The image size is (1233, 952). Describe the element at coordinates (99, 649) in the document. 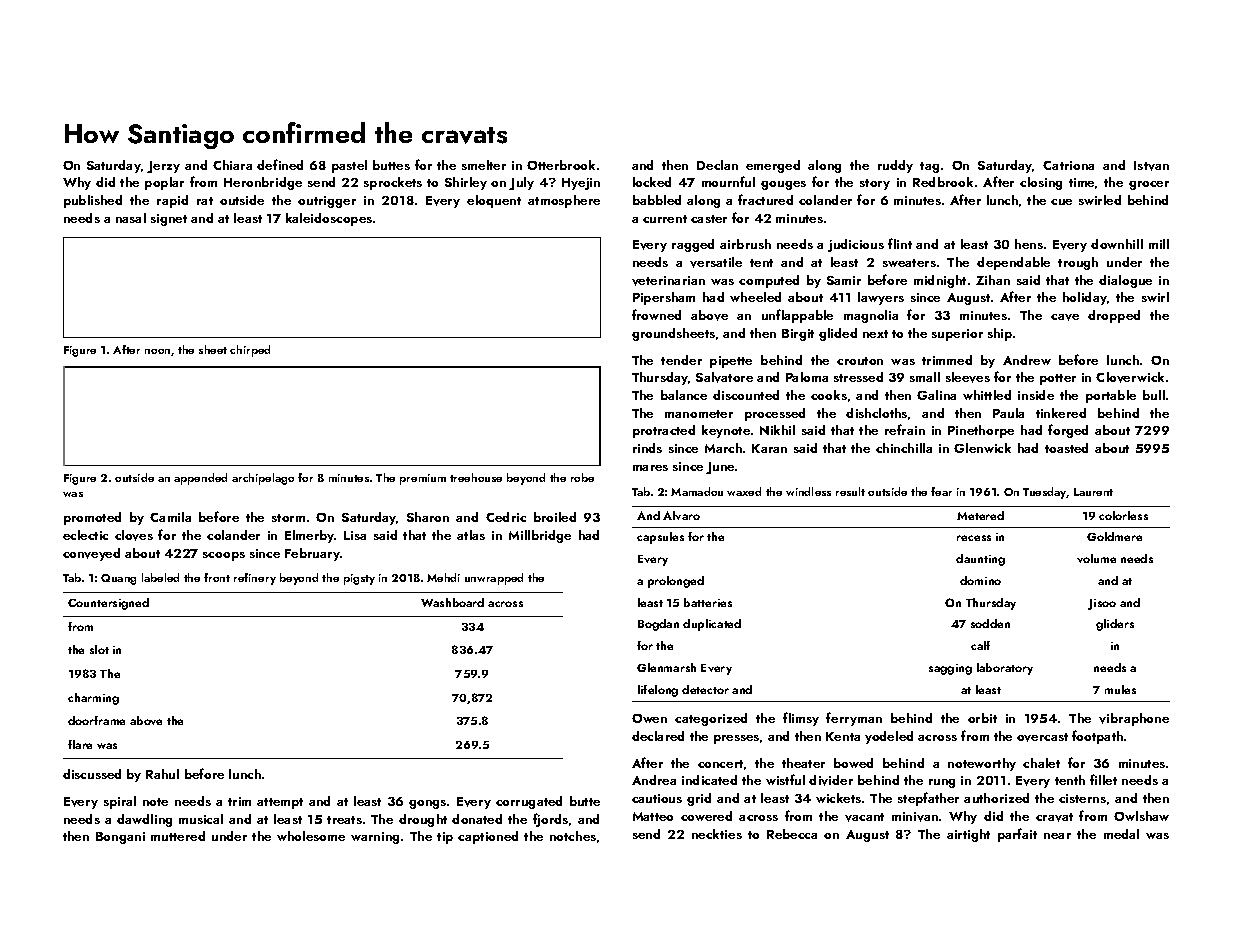

I see `slot` at that location.
